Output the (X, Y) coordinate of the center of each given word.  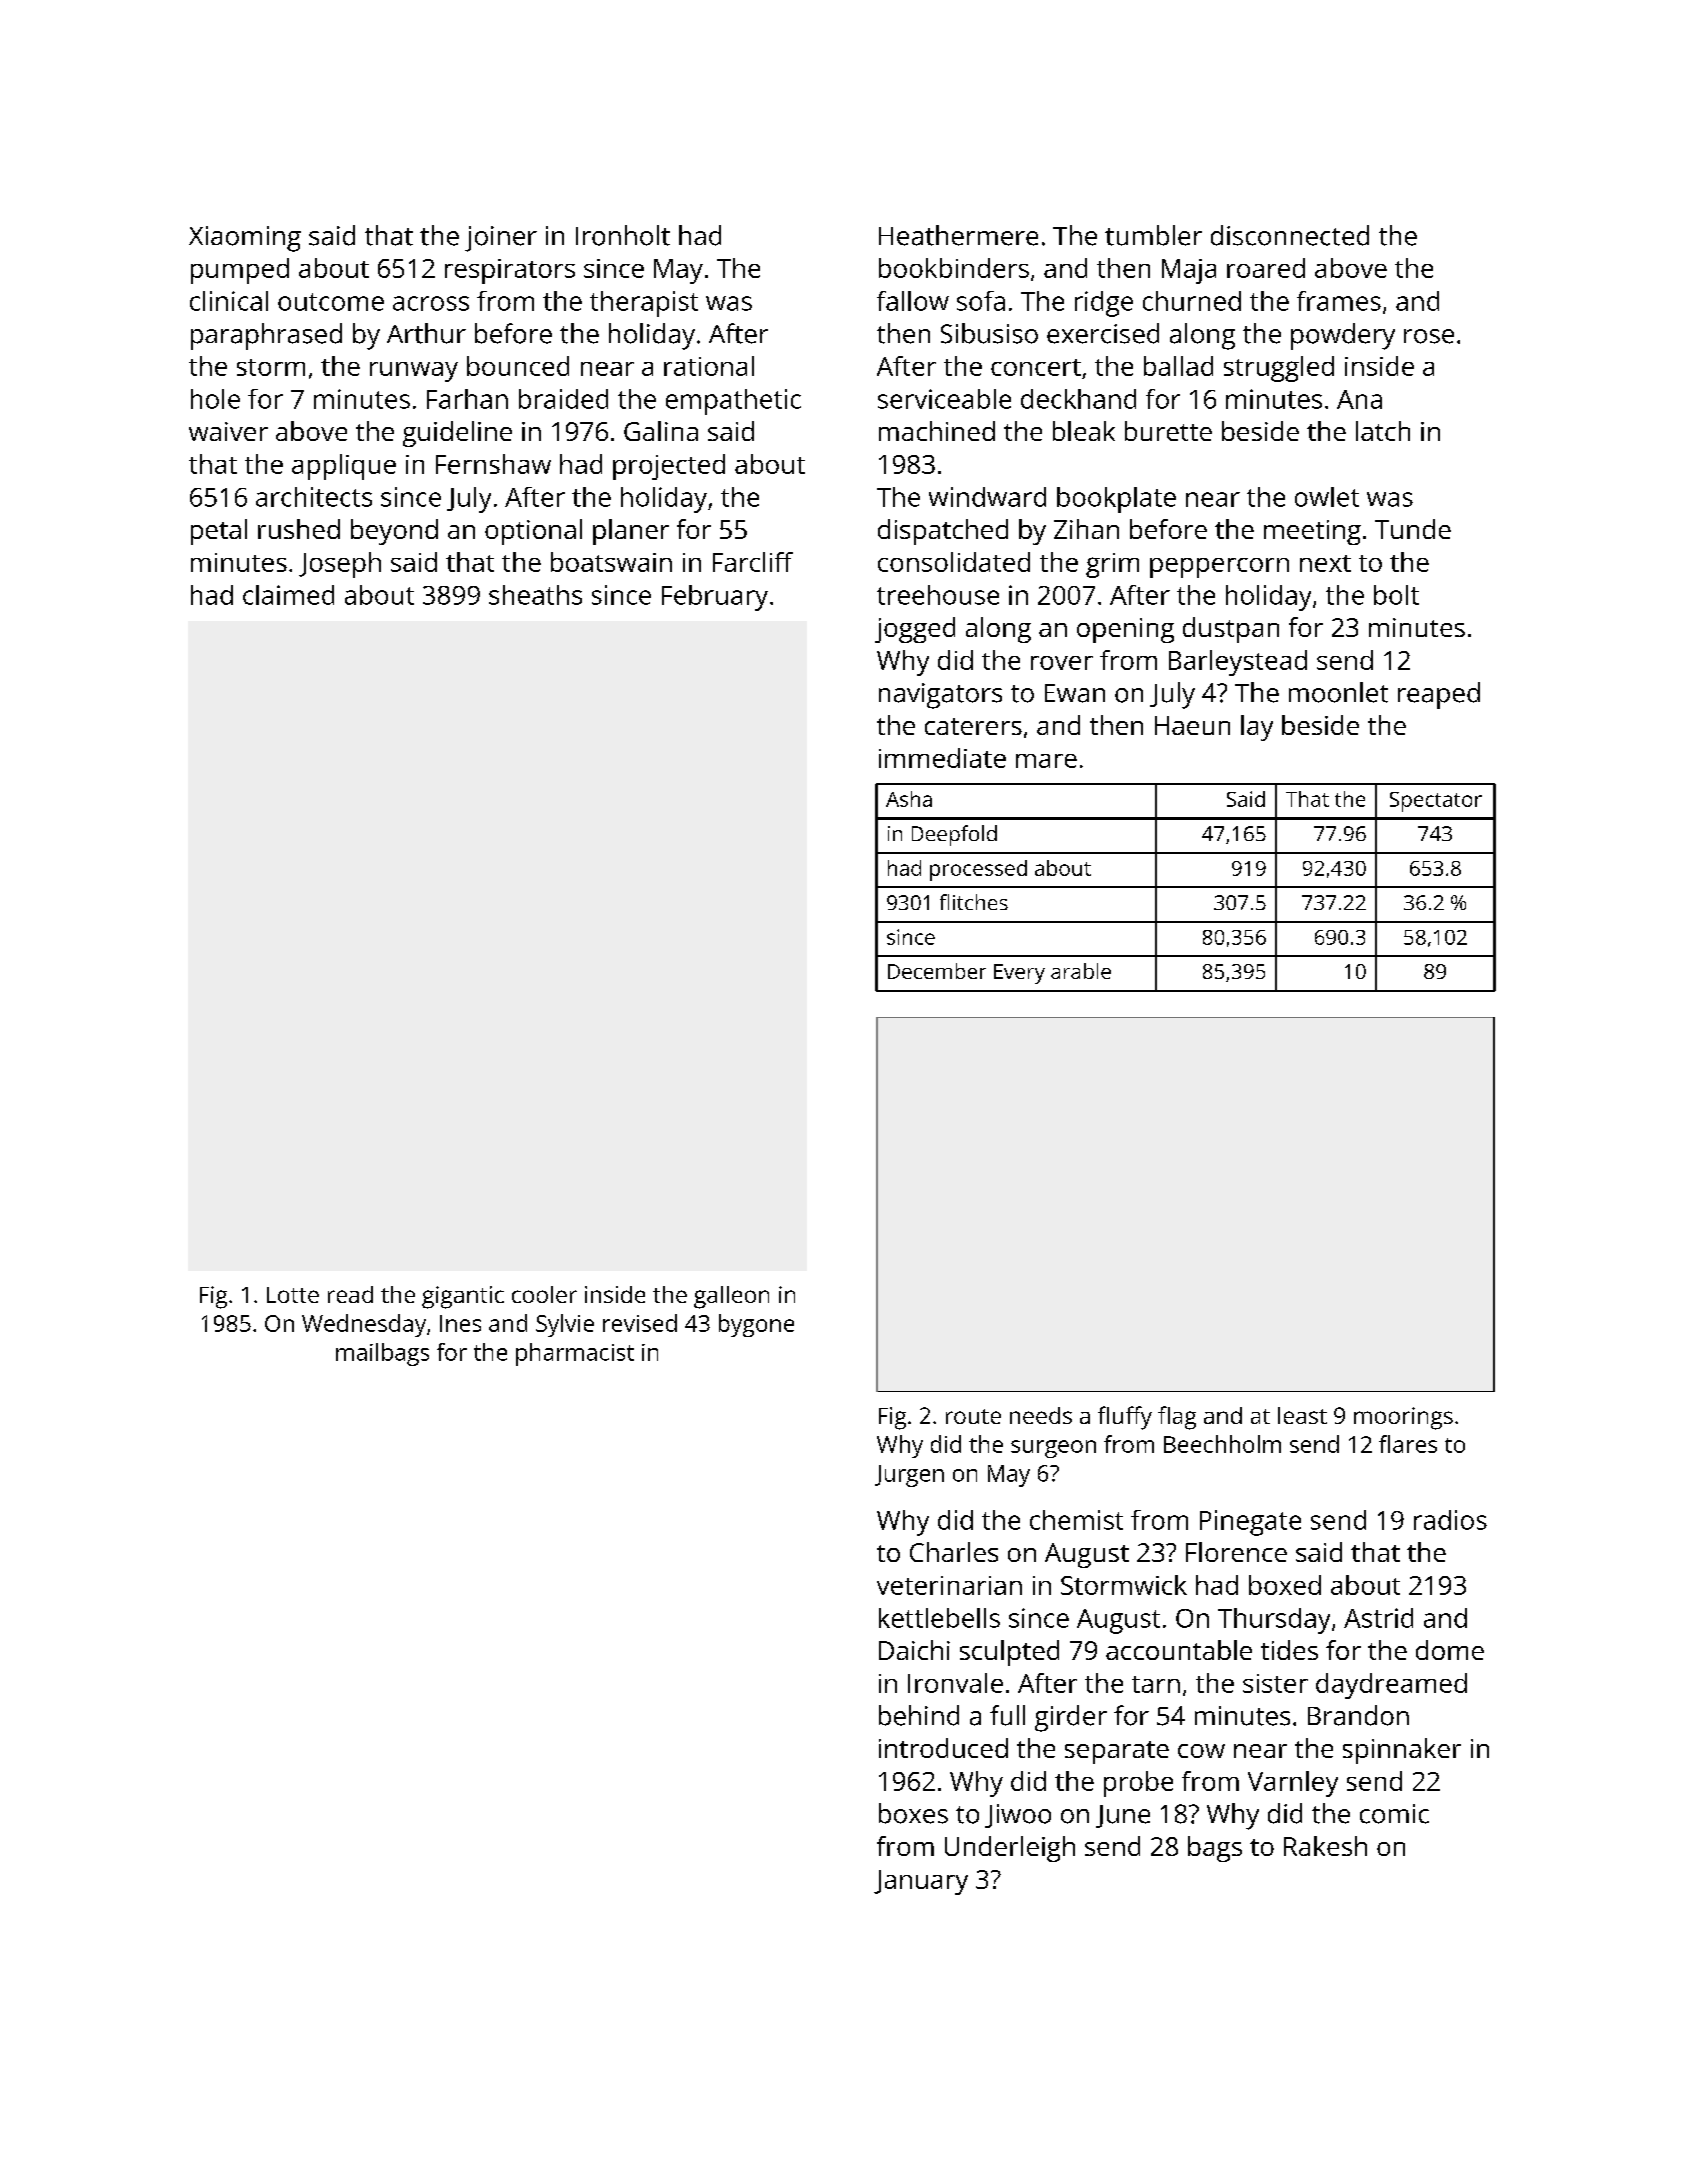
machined (937, 431)
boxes (913, 1813)
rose (1429, 336)
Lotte (293, 1295)
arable (1081, 971)
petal (219, 532)
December (937, 971)
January (921, 1882)
